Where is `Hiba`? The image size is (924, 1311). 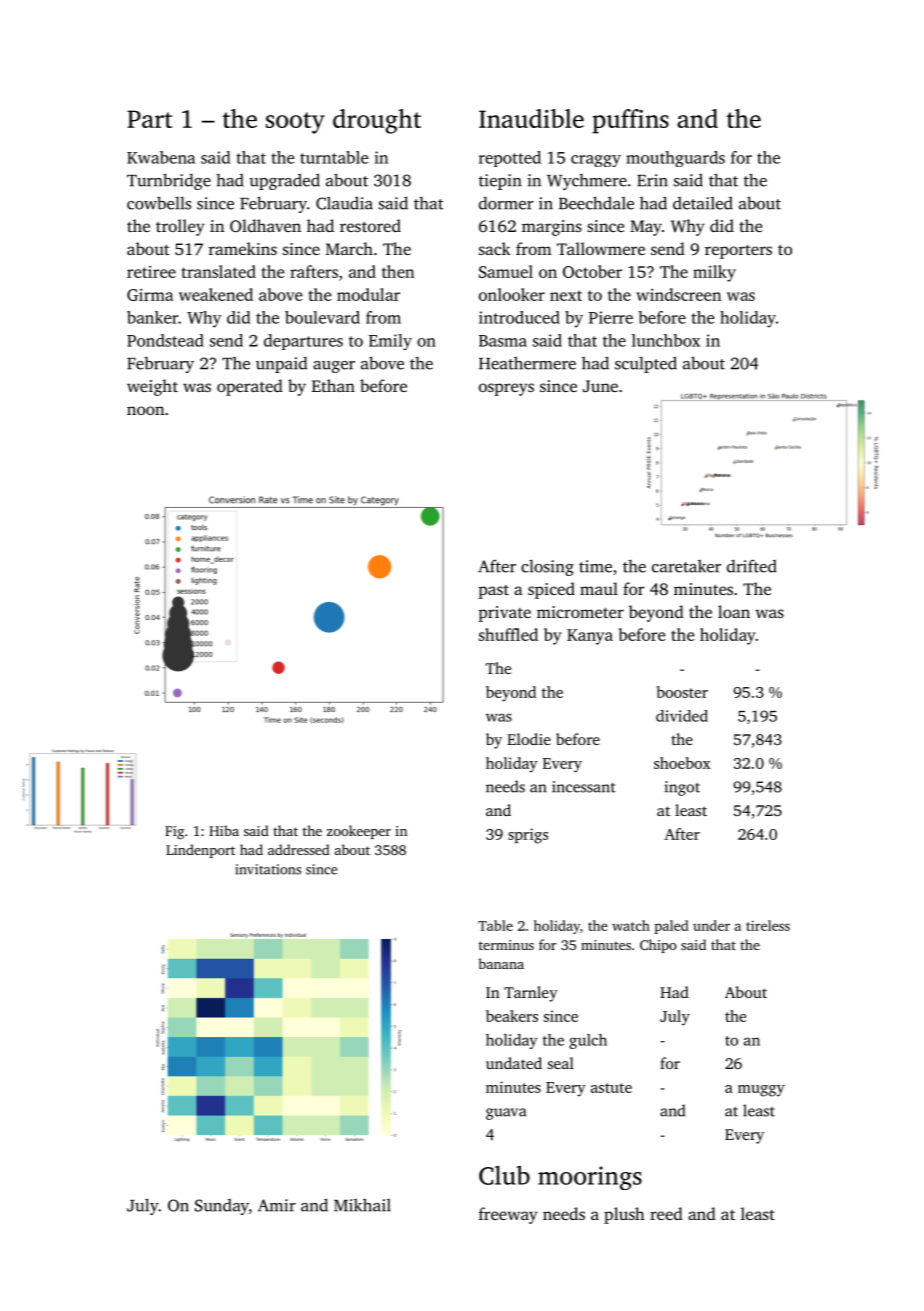
Hiba is located at coordinates (224, 830).
